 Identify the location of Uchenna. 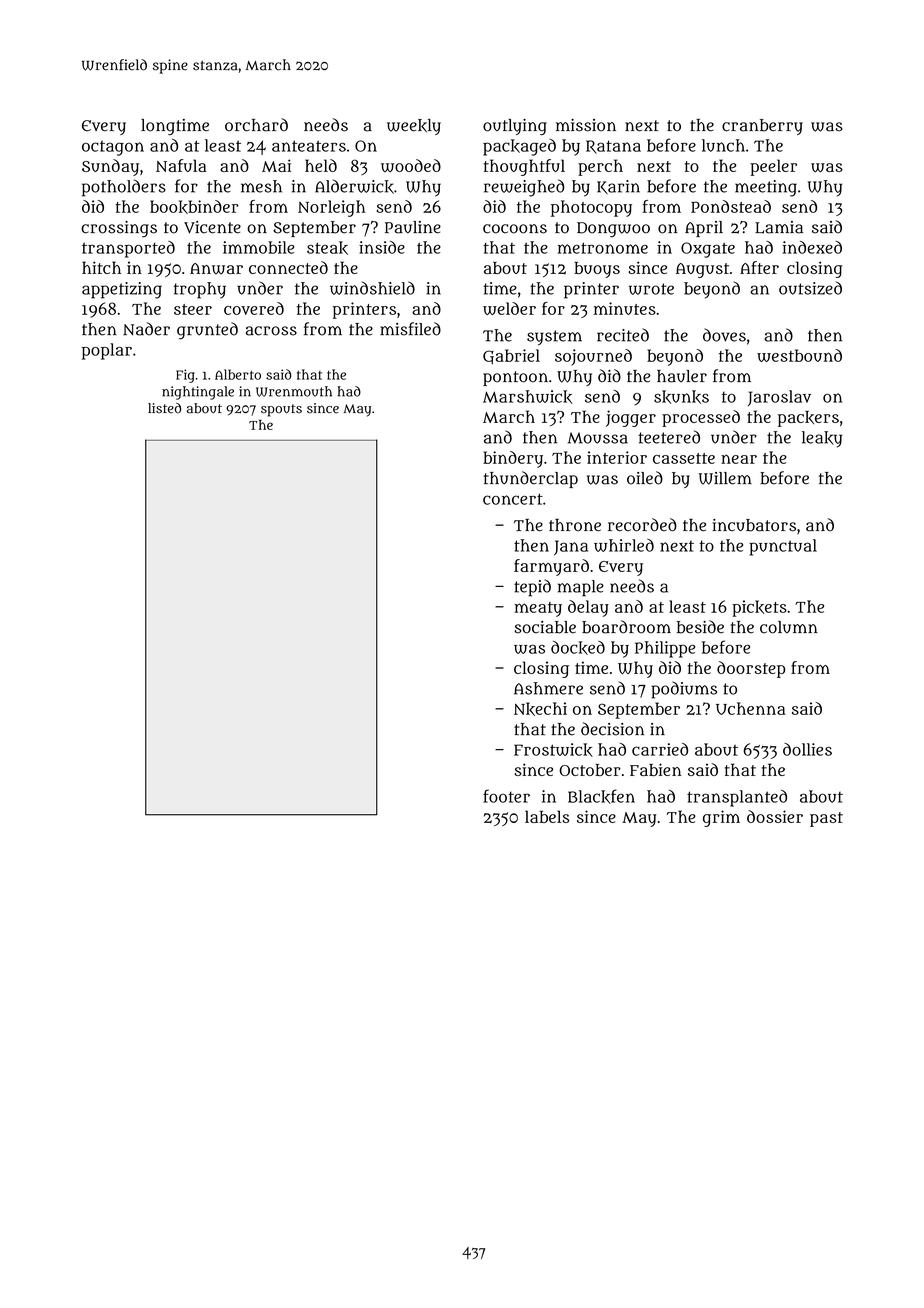
(751, 708).
